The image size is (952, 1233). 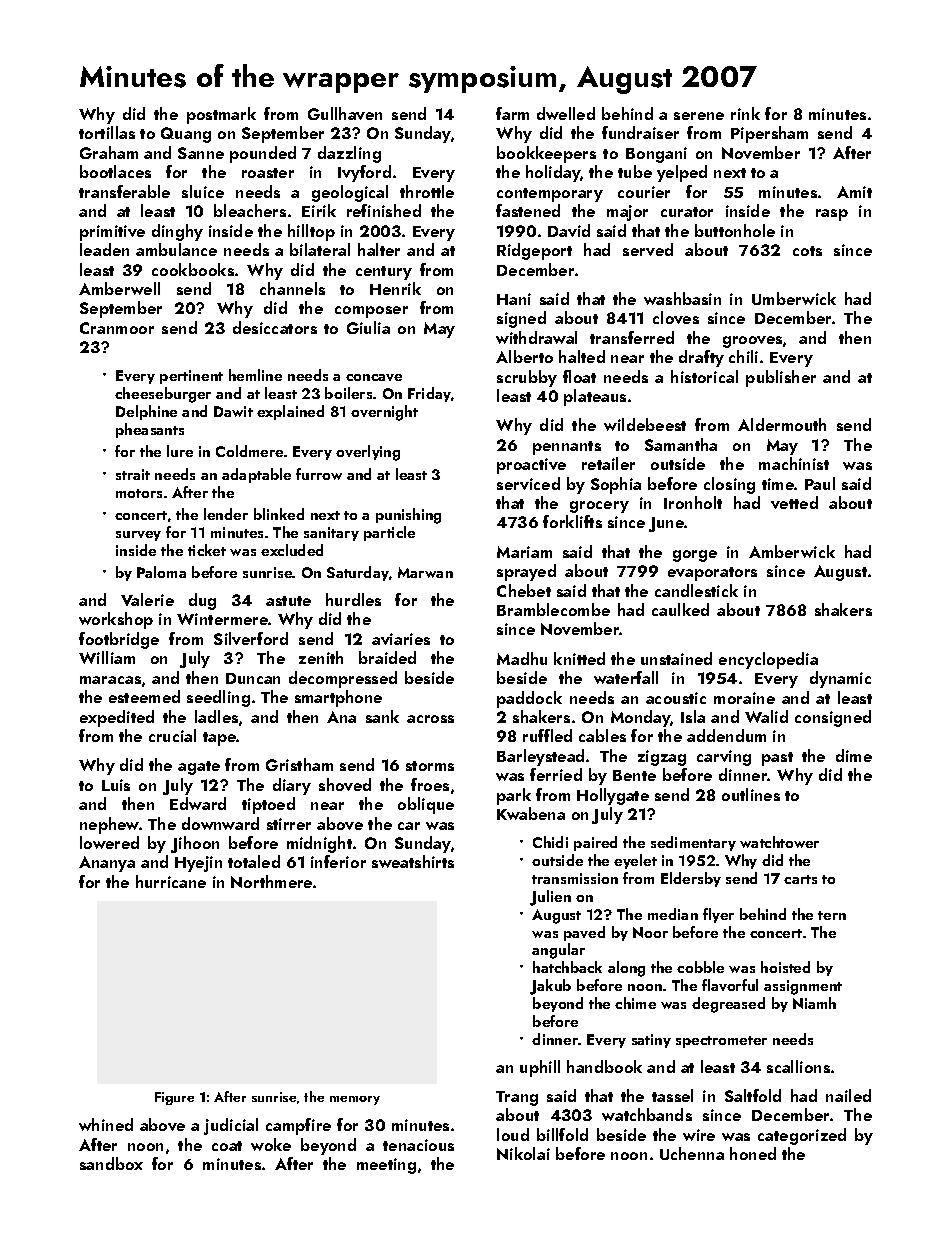 I want to click on tiptoed, so click(x=268, y=805).
